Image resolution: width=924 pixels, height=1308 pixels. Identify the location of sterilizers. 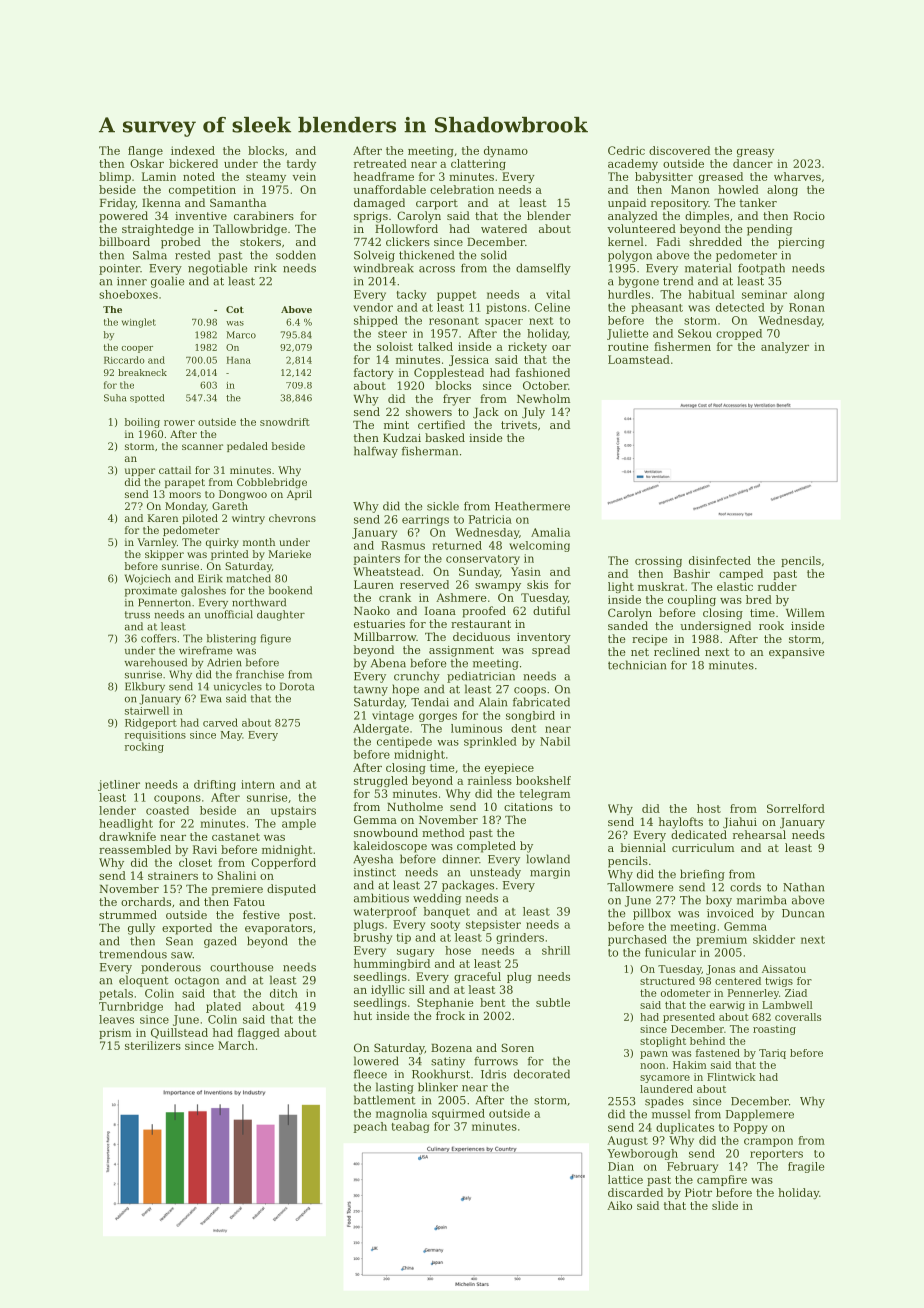
(153, 1045).
